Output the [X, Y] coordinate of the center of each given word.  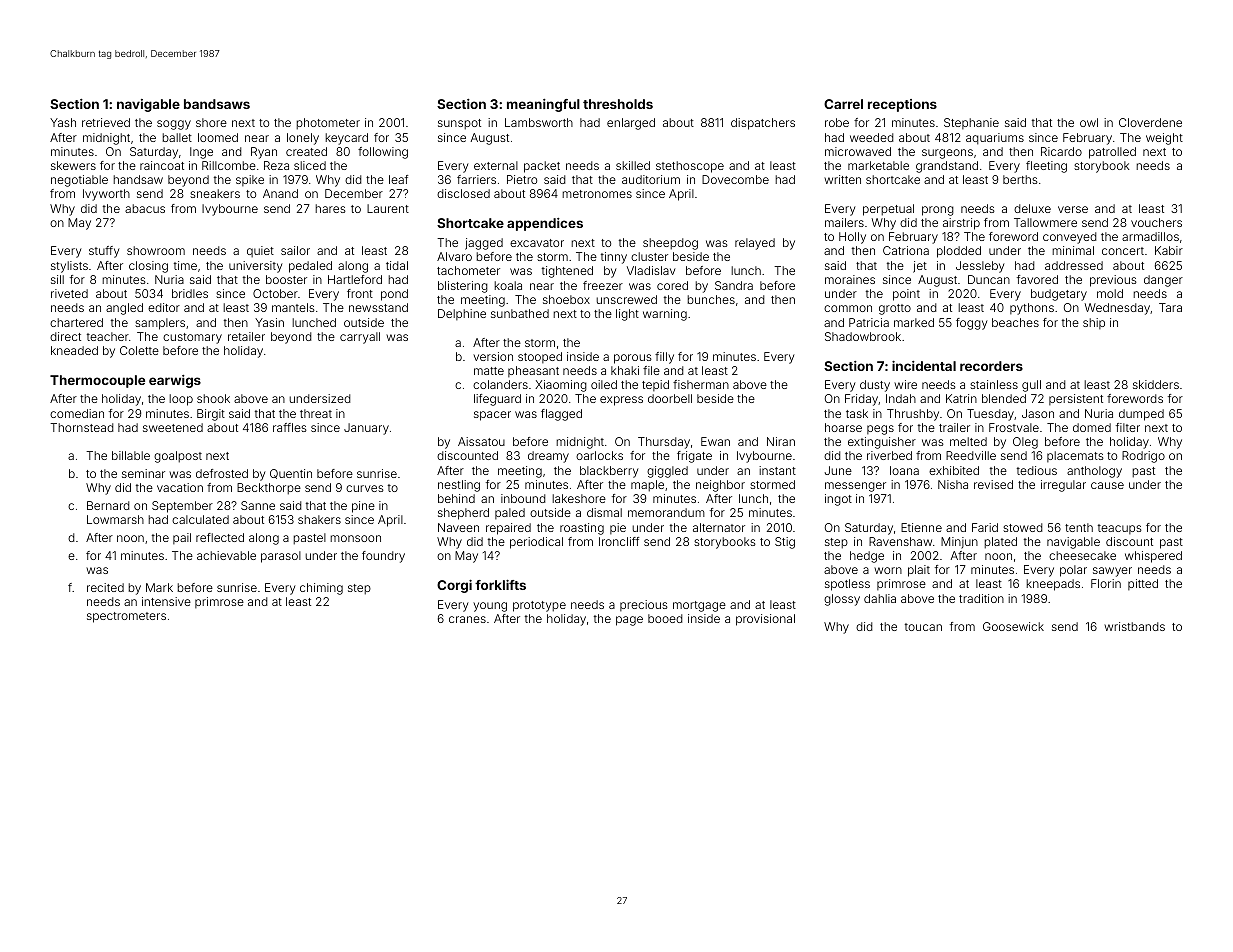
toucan [923, 627]
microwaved [858, 151]
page [629, 621]
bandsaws [217, 104]
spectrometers [126, 617]
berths [1020, 179]
